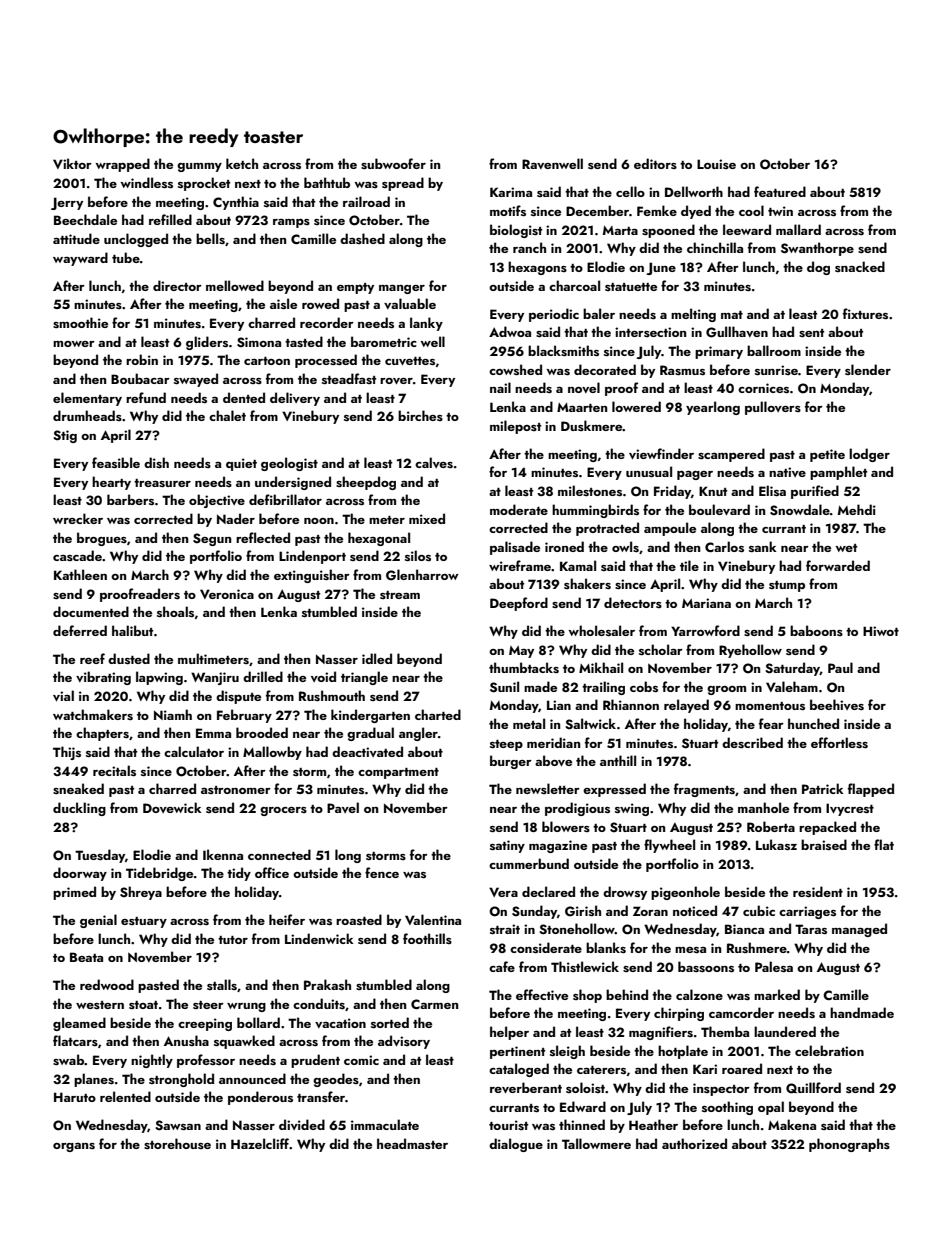 This screenshot has height=1233, width=952. What do you see at coordinates (757, 947) in the screenshot?
I see `Rushmere` at bounding box center [757, 947].
